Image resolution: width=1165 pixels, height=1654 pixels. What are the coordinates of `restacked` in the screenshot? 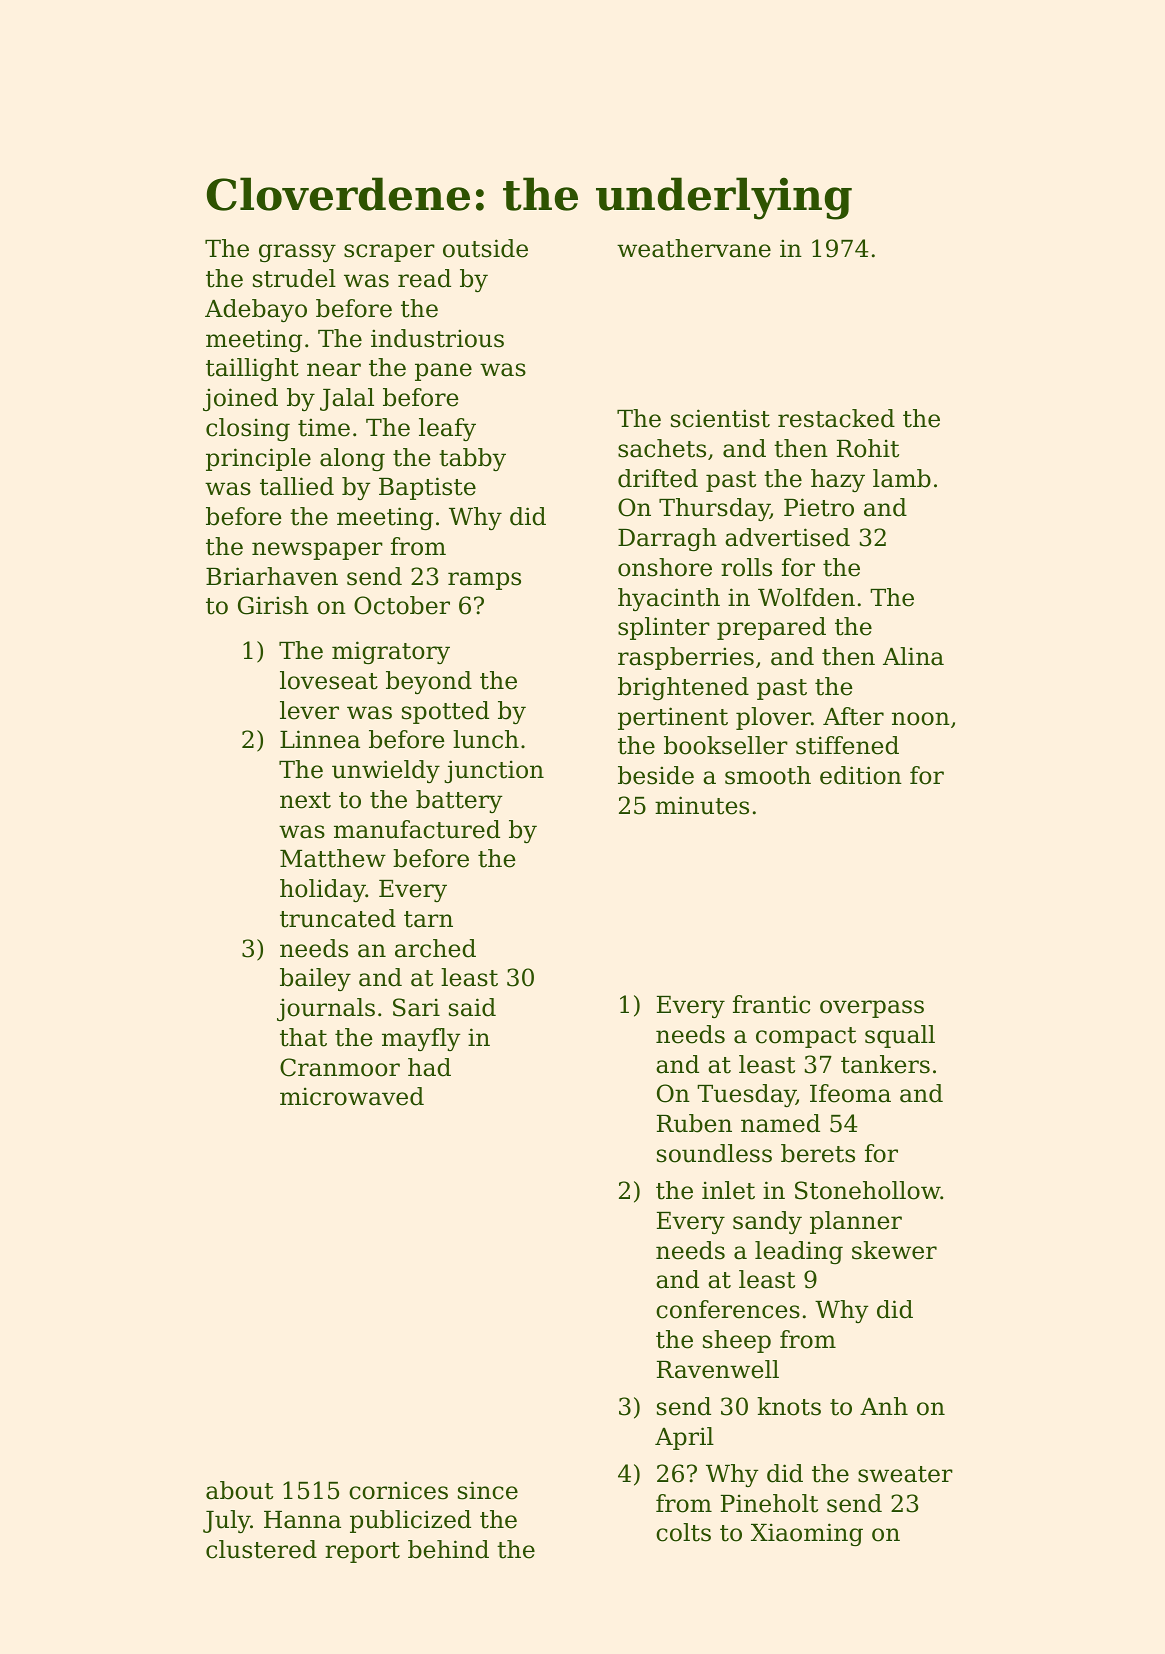 It's located at (836, 418).
